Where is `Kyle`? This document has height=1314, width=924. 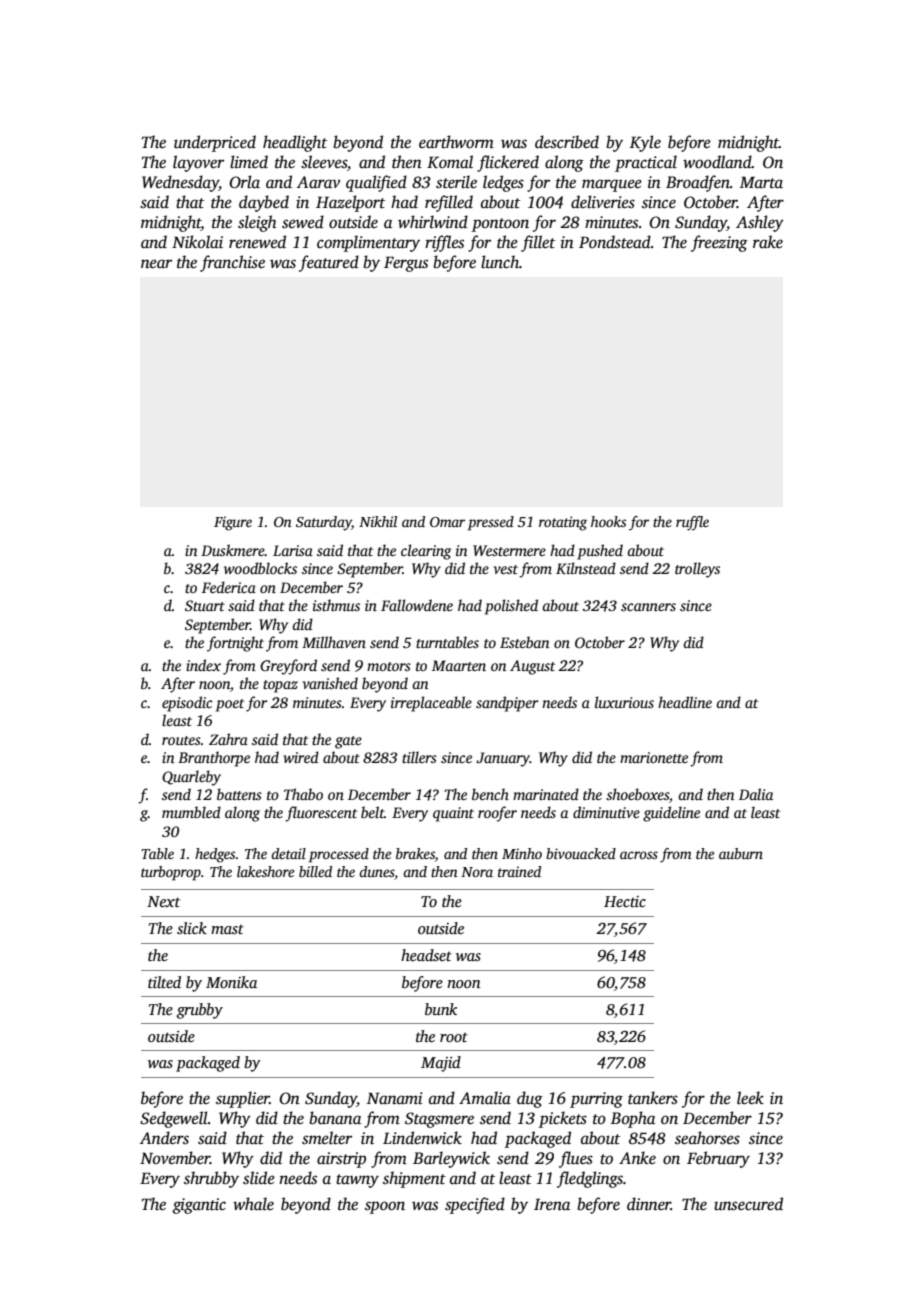 Kyle is located at coordinates (645, 143).
